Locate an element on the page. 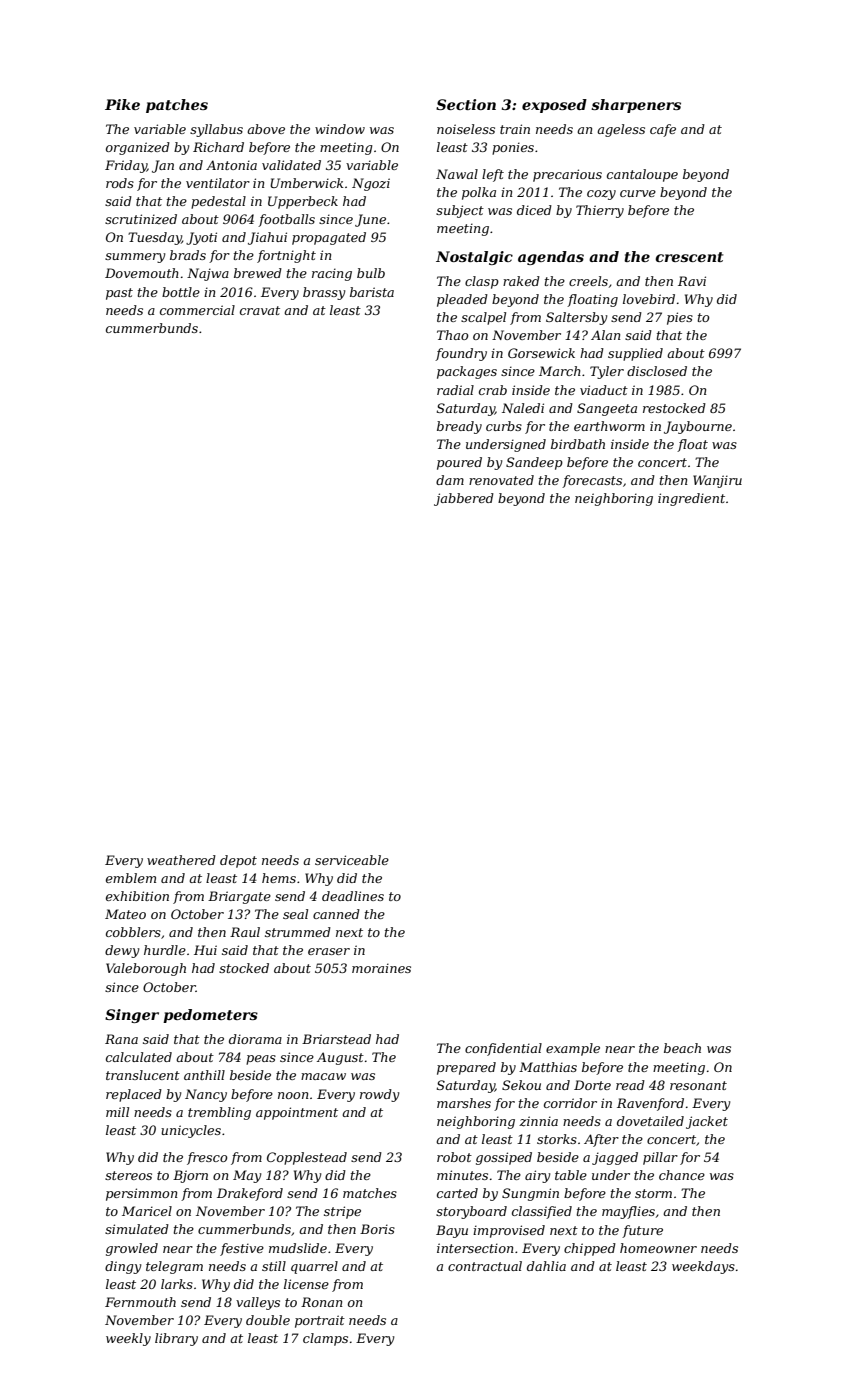 This image has height=1400, width=849. raked is located at coordinates (521, 281).
